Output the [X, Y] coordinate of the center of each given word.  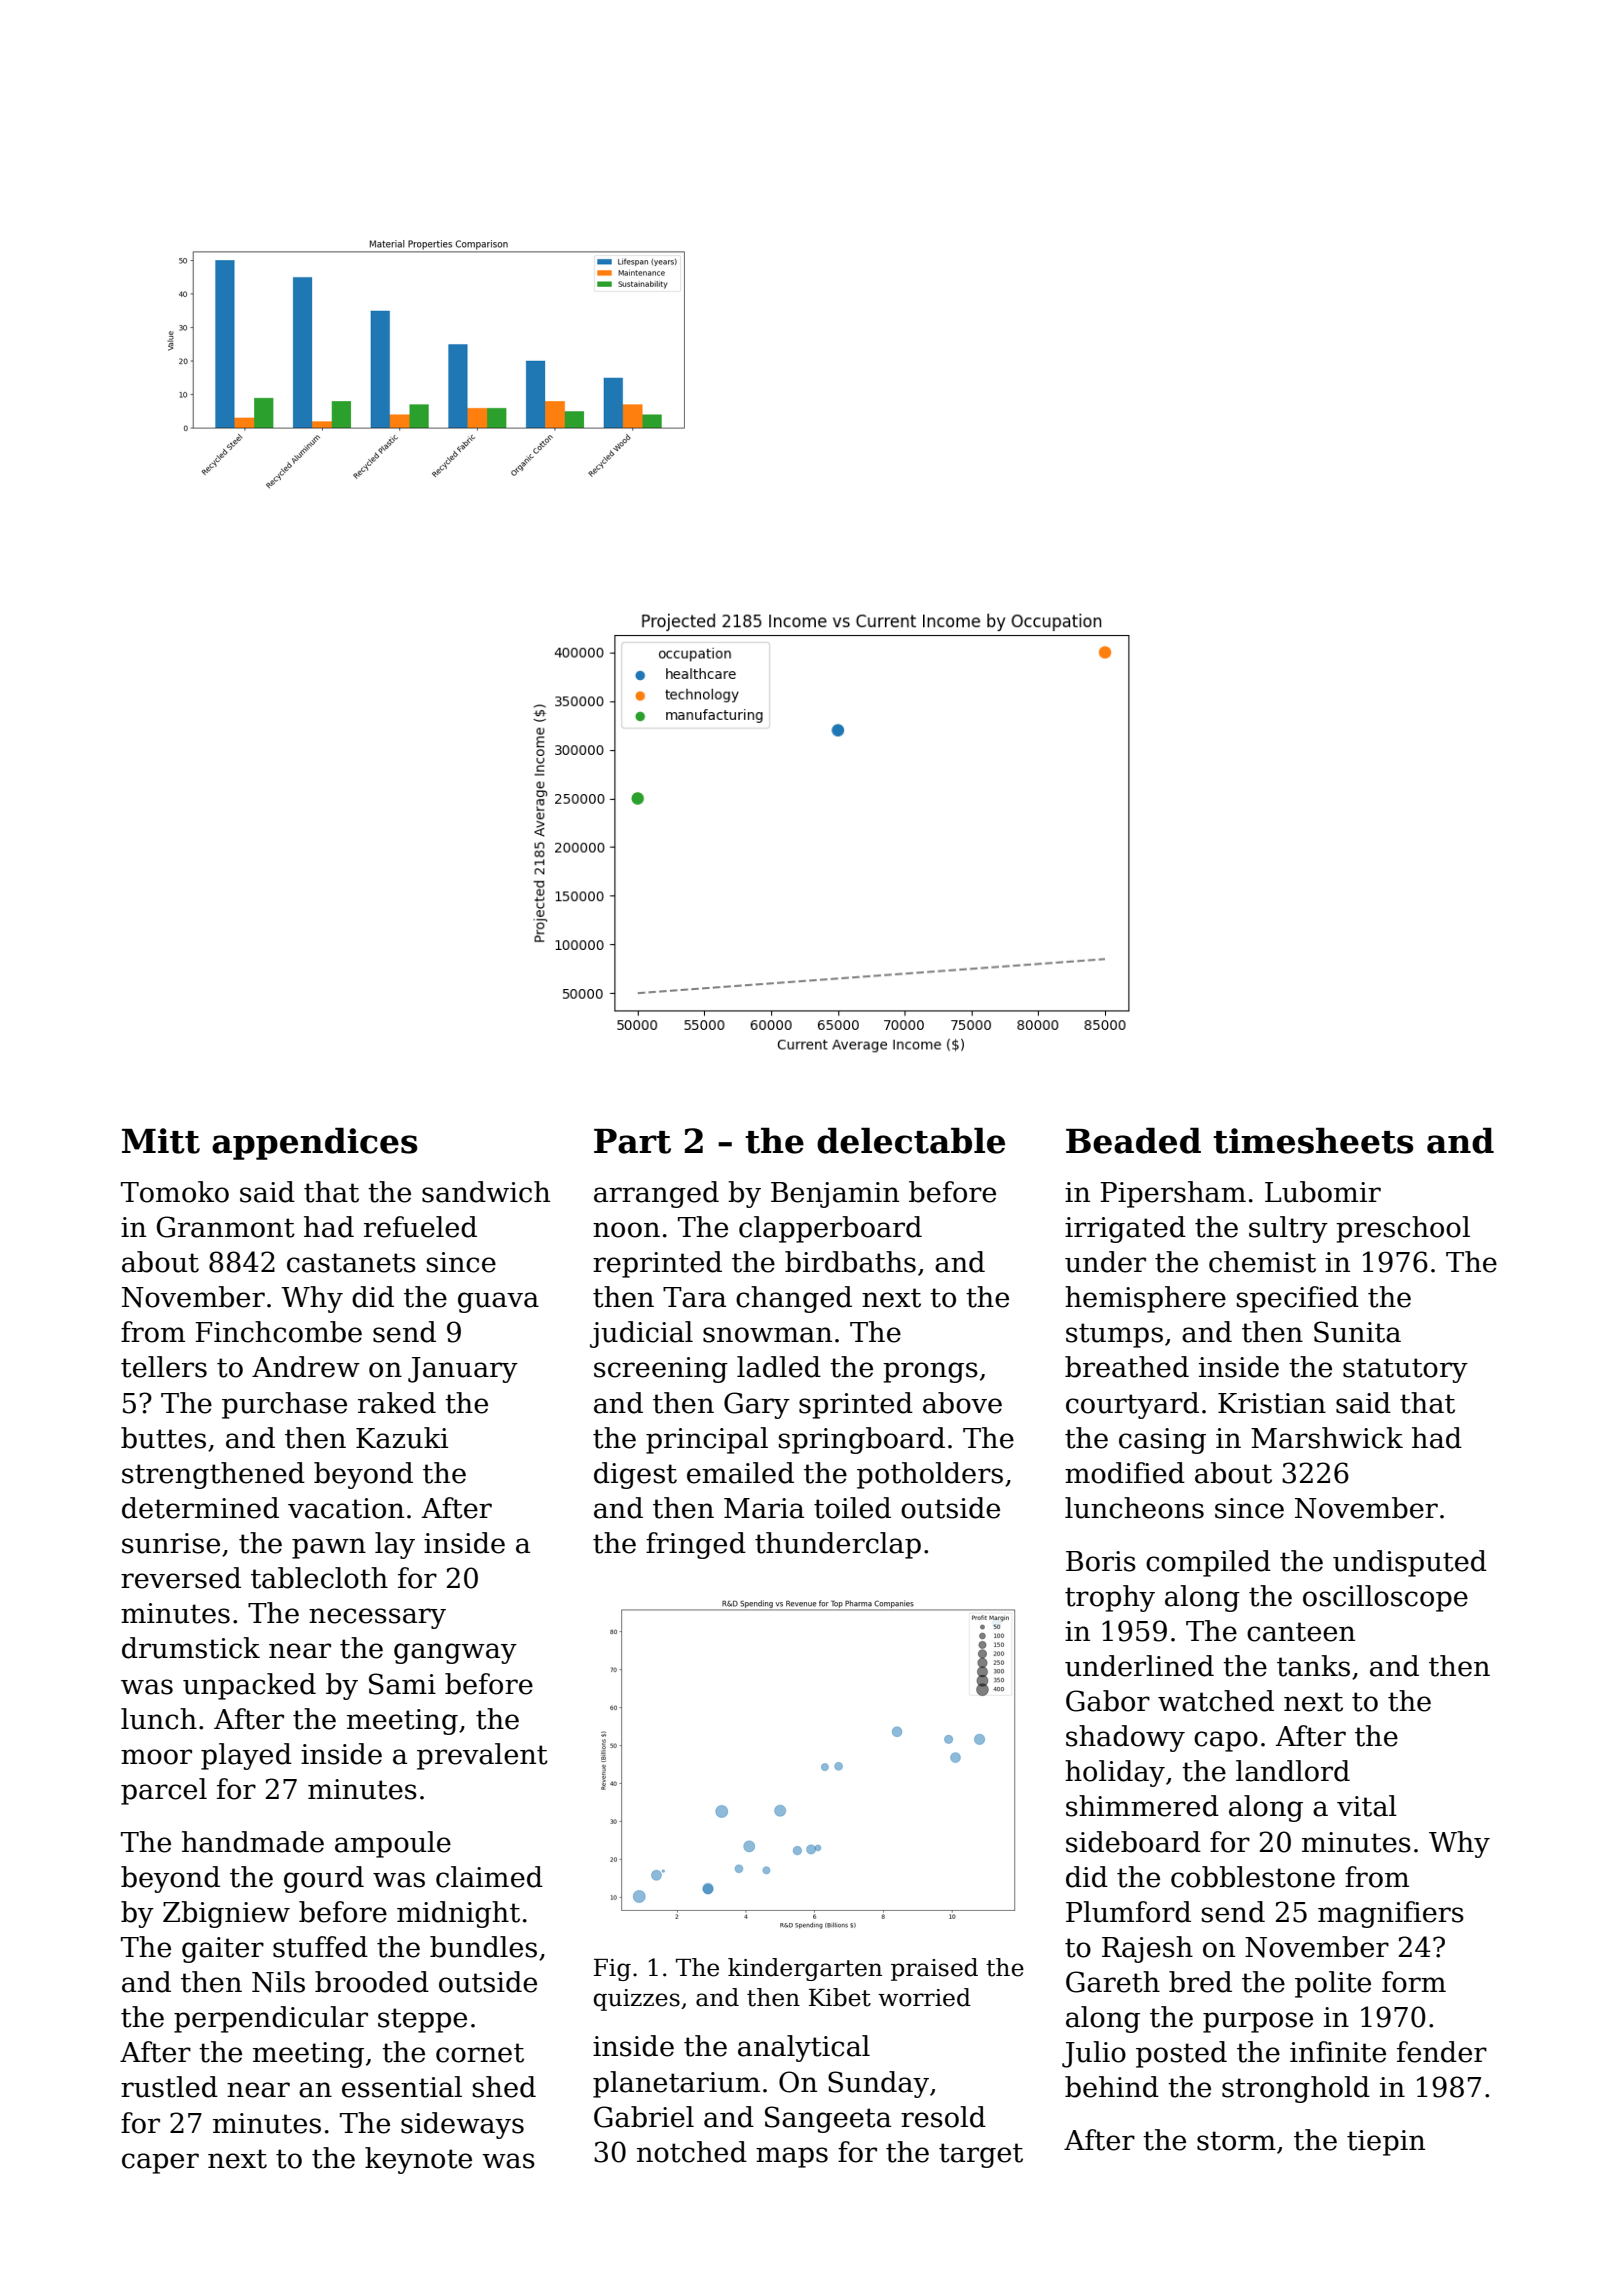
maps [792, 2157]
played [246, 1756]
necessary [377, 1618]
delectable [911, 1140]
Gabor [1108, 1701]
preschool [1403, 1229]
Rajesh [1147, 1949]
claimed [489, 1877]
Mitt [161, 1141]
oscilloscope [1385, 1598]
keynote [418, 2160]
